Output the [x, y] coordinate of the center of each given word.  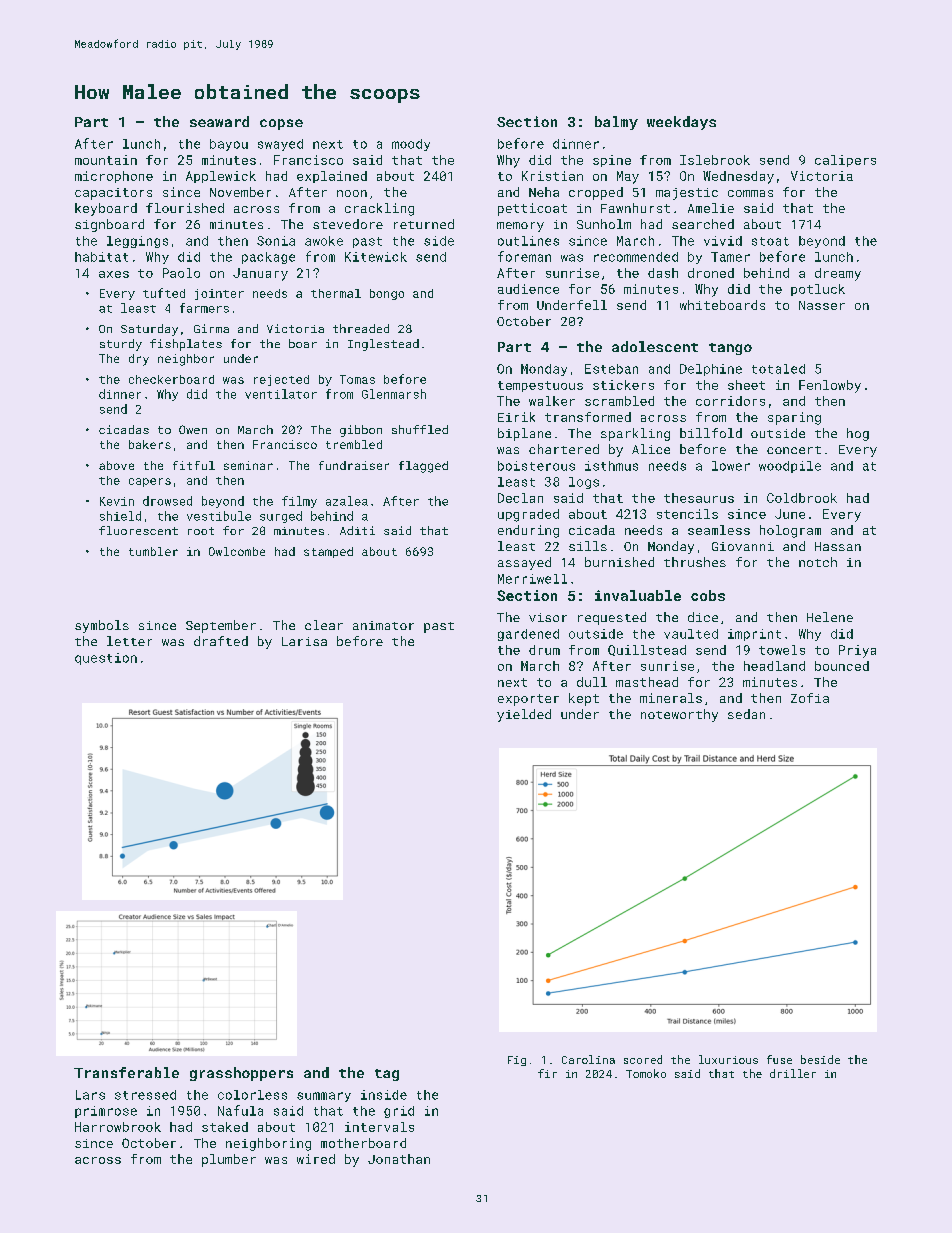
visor [548, 617]
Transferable [126, 1072]
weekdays [681, 123]
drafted [221, 641]
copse [281, 124]
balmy [616, 123]
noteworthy [679, 715]
